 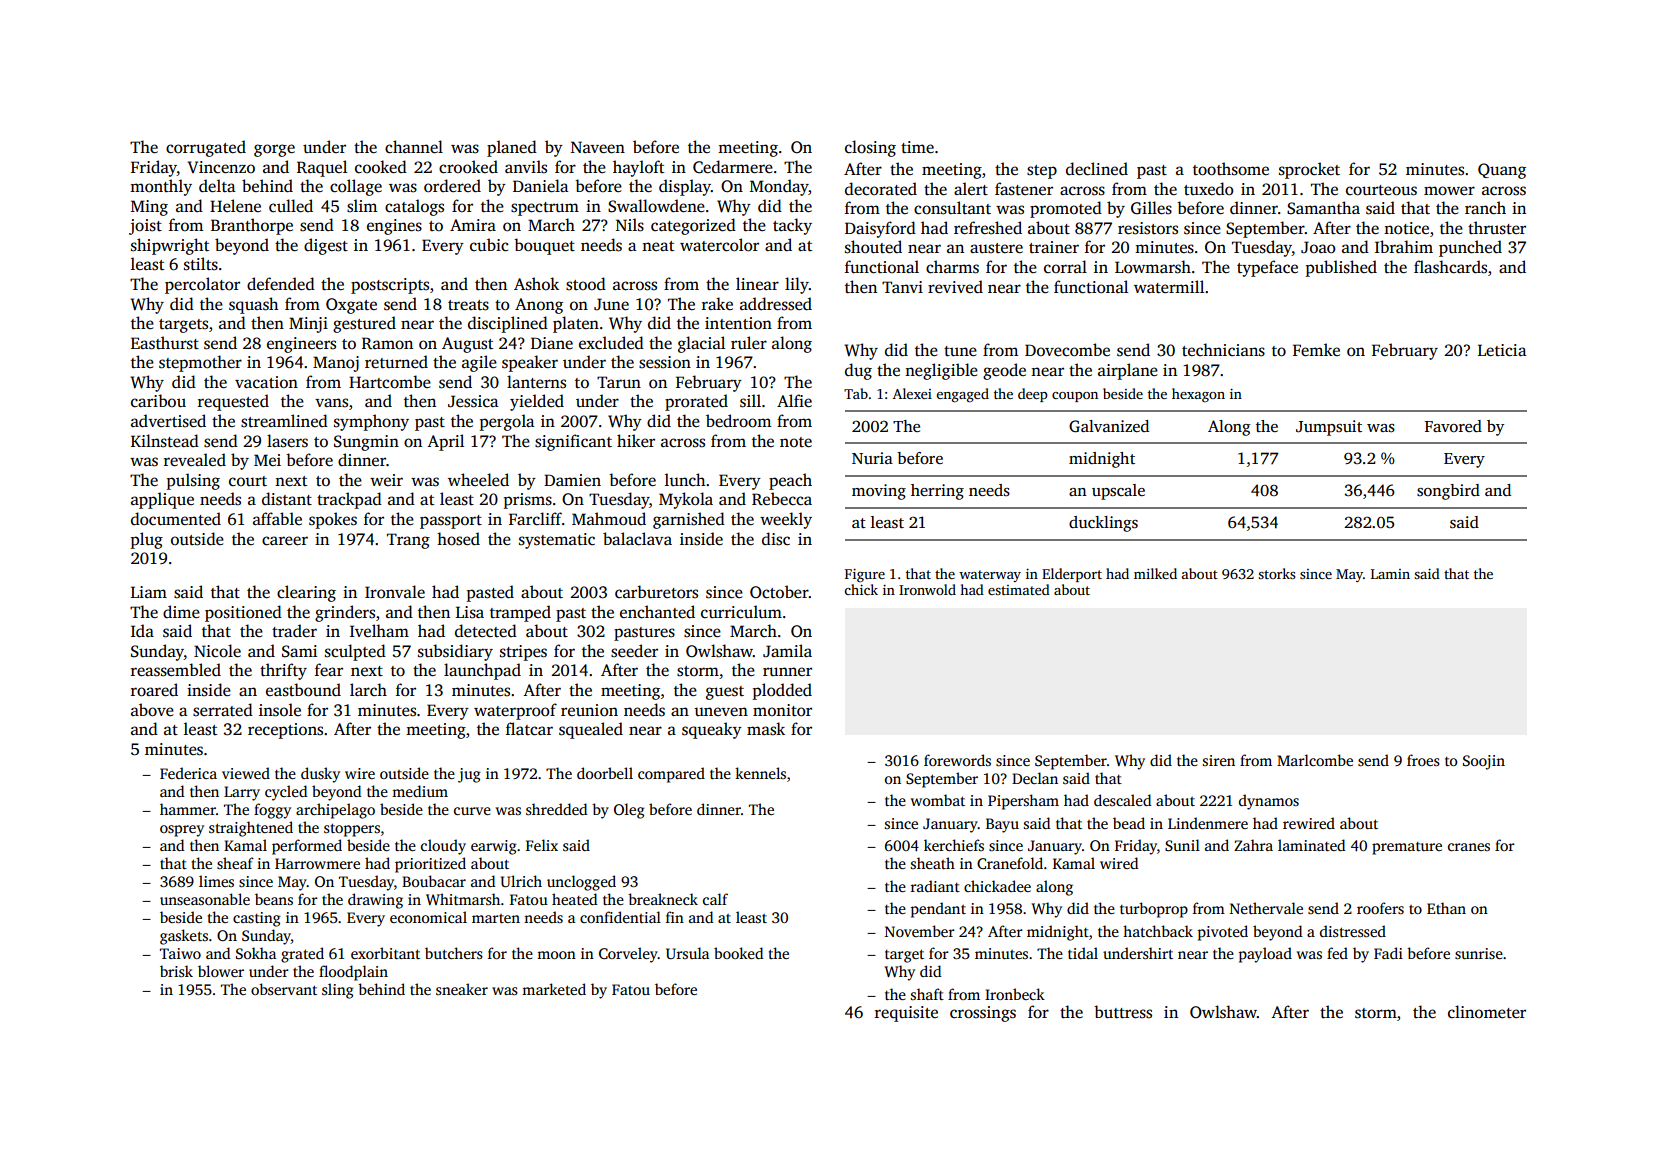 I want to click on promoted, so click(x=1066, y=209).
